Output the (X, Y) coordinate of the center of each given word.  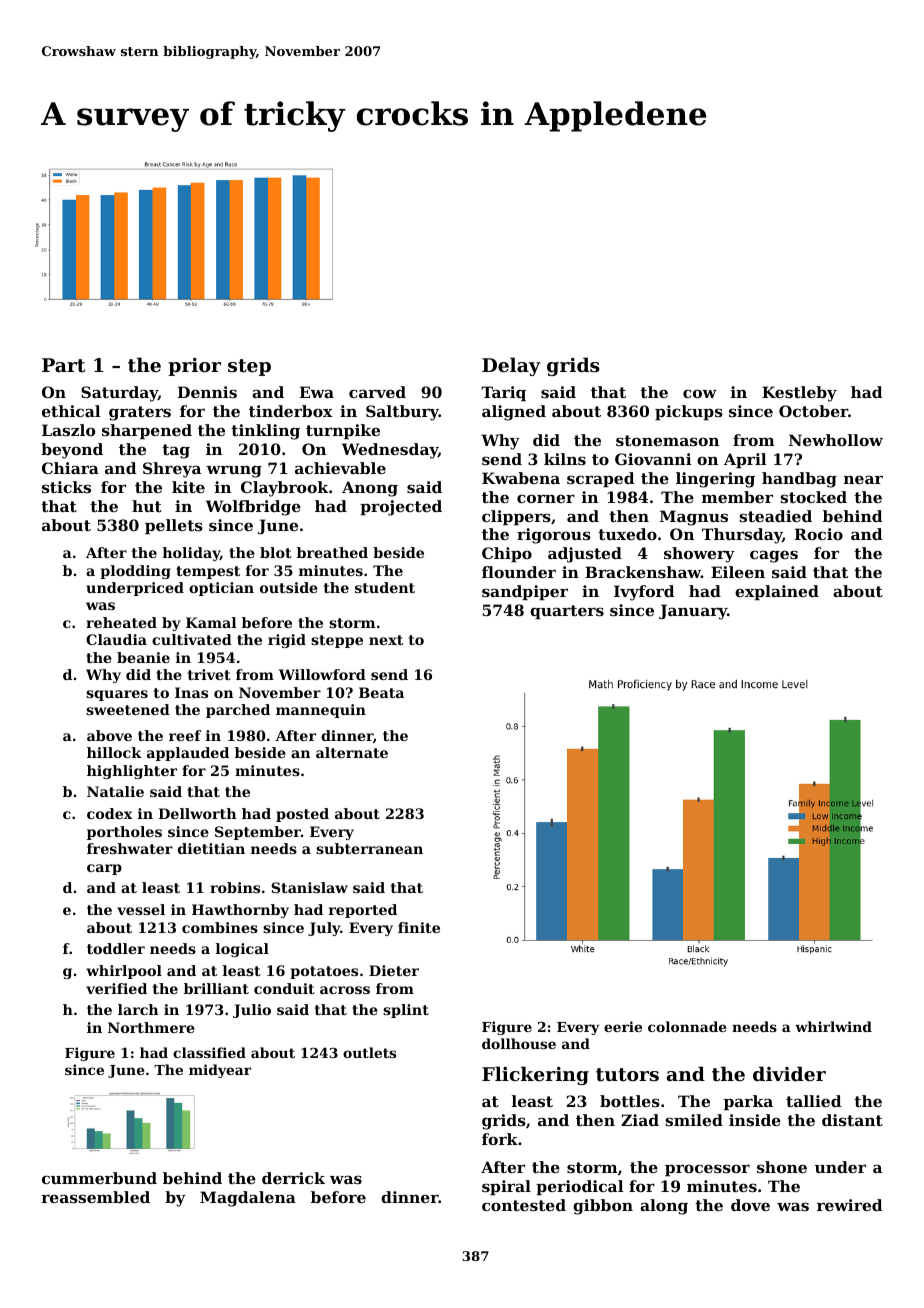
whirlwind (833, 1026)
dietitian (211, 848)
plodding (135, 572)
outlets (369, 1052)
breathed (332, 552)
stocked (813, 497)
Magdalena (248, 1199)
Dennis (207, 392)
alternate (352, 752)
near (863, 479)
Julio (252, 1011)
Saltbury (402, 413)
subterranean (369, 848)
